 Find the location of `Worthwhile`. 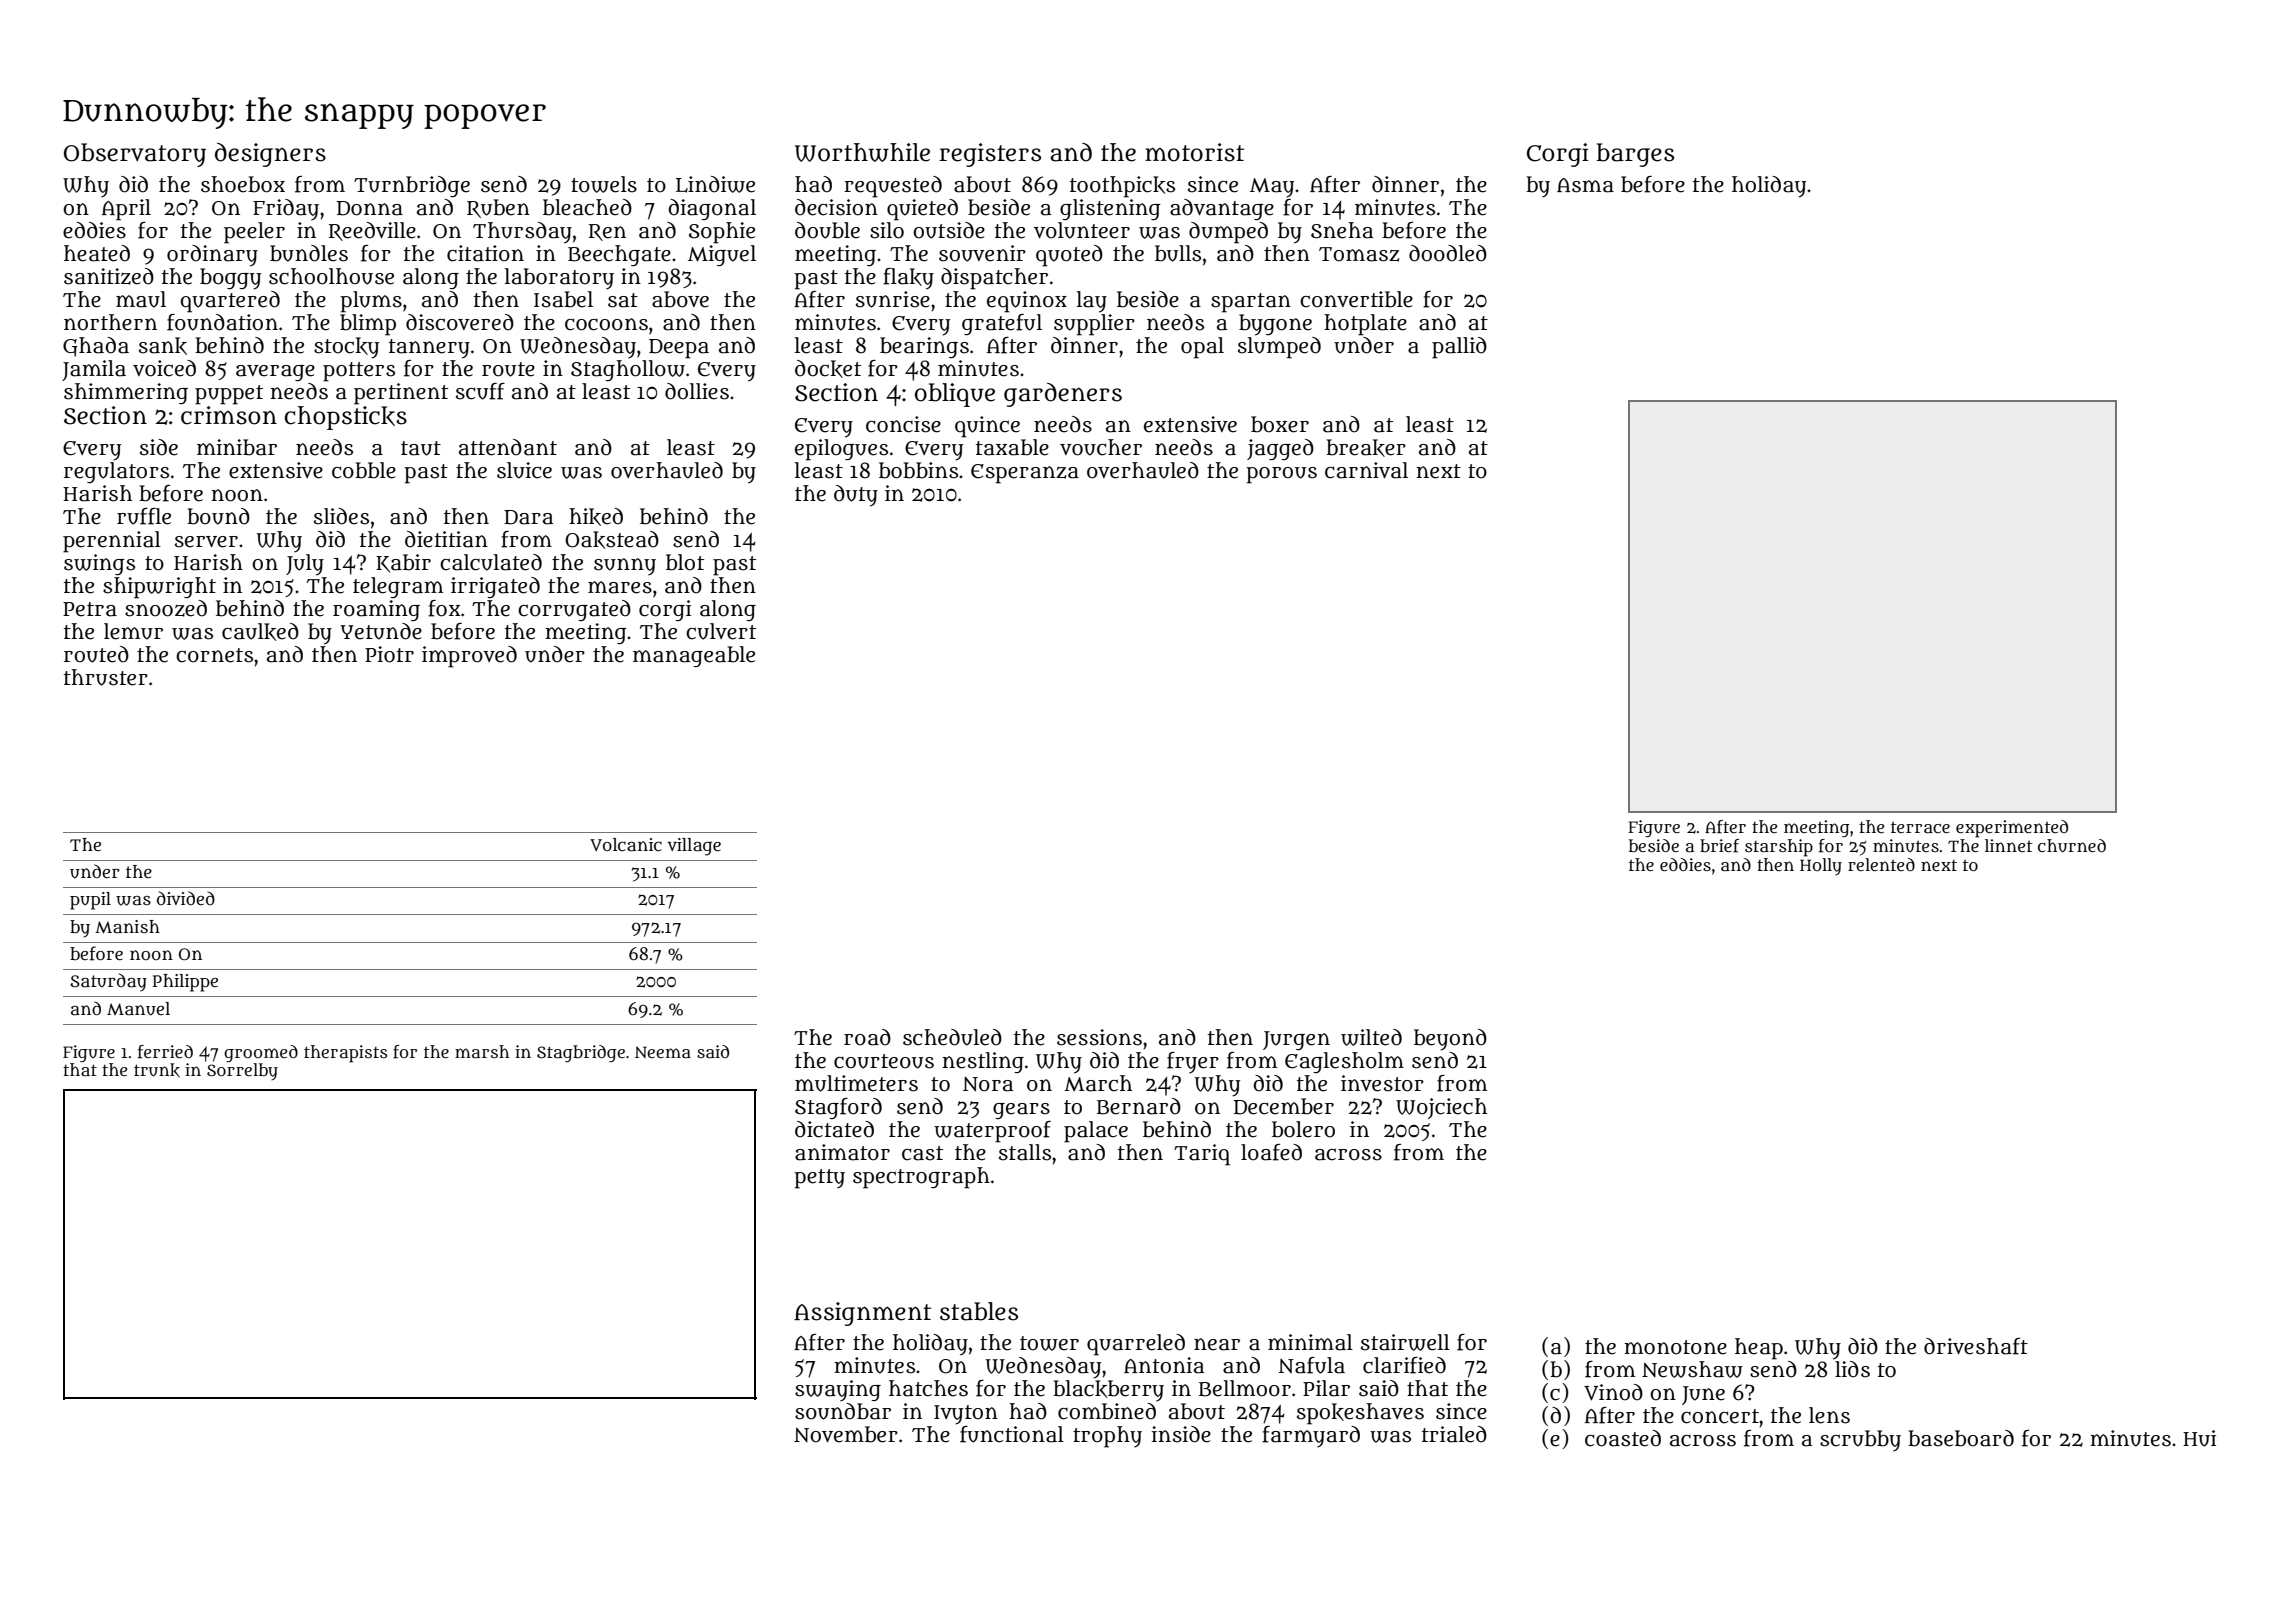

Worthwhile is located at coordinates (862, 152).
